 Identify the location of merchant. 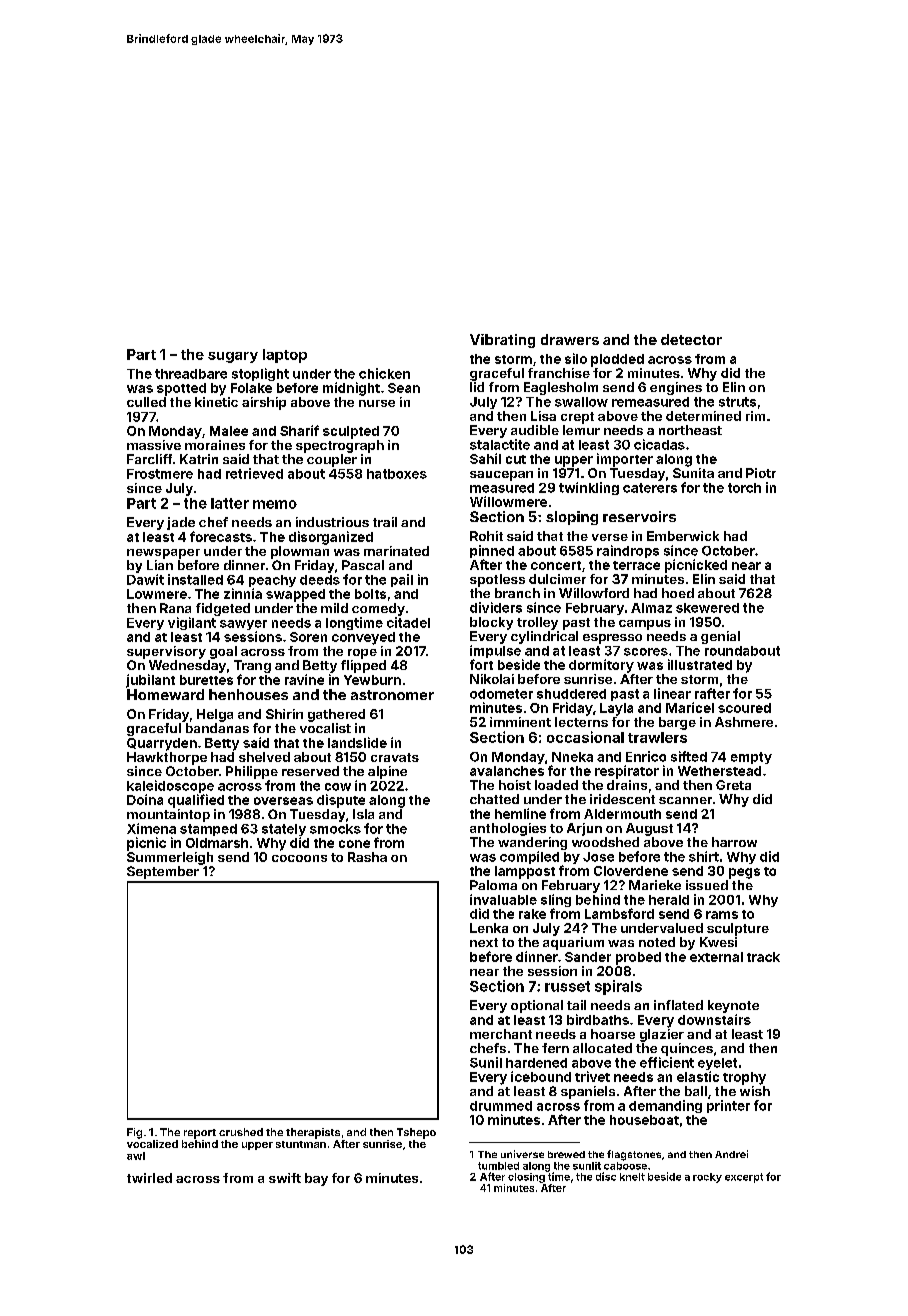
(501, 1034).
